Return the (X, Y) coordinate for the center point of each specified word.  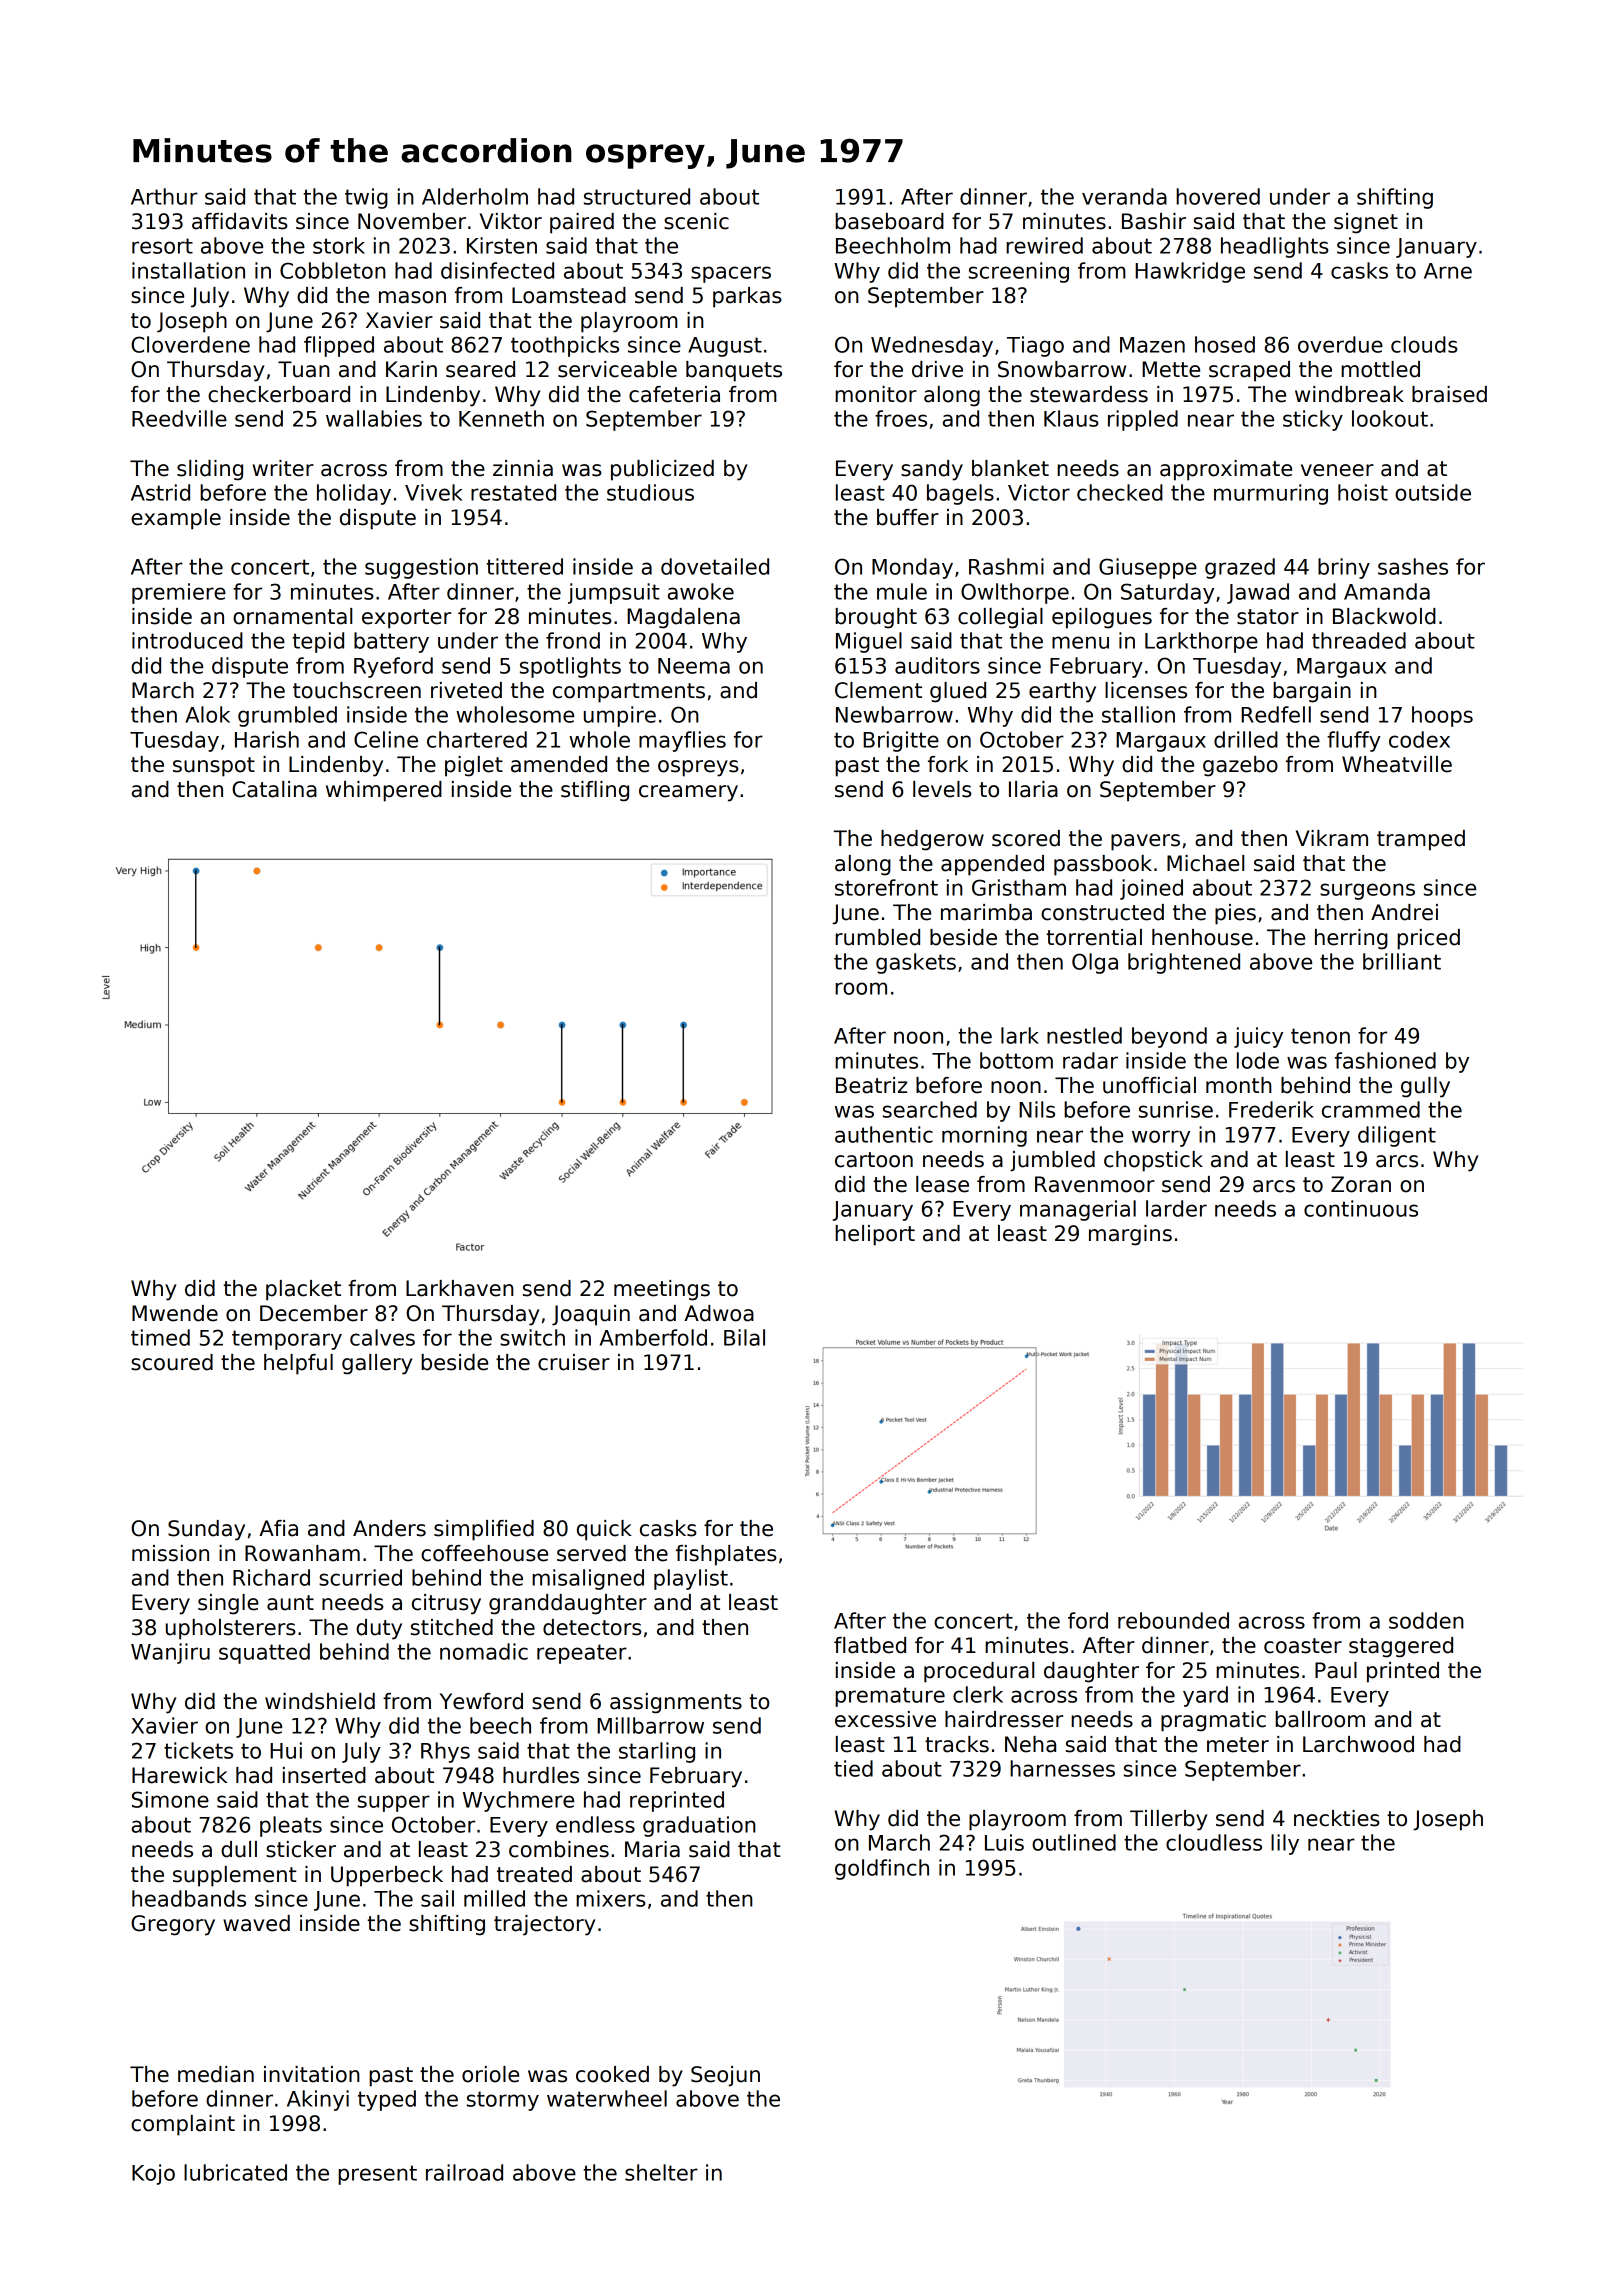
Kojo (153, 2174)
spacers (731, 274)
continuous (1361, 1208)
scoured (172, 1362)
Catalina (274, 789)
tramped (1421, 840)
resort (162, 246)
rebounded (1173, 1620)
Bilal (744, 1337)
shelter (661, 2172)
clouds (1424, 344)
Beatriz (871, 1085)
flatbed (870, 1645)
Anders (389, 1528)
